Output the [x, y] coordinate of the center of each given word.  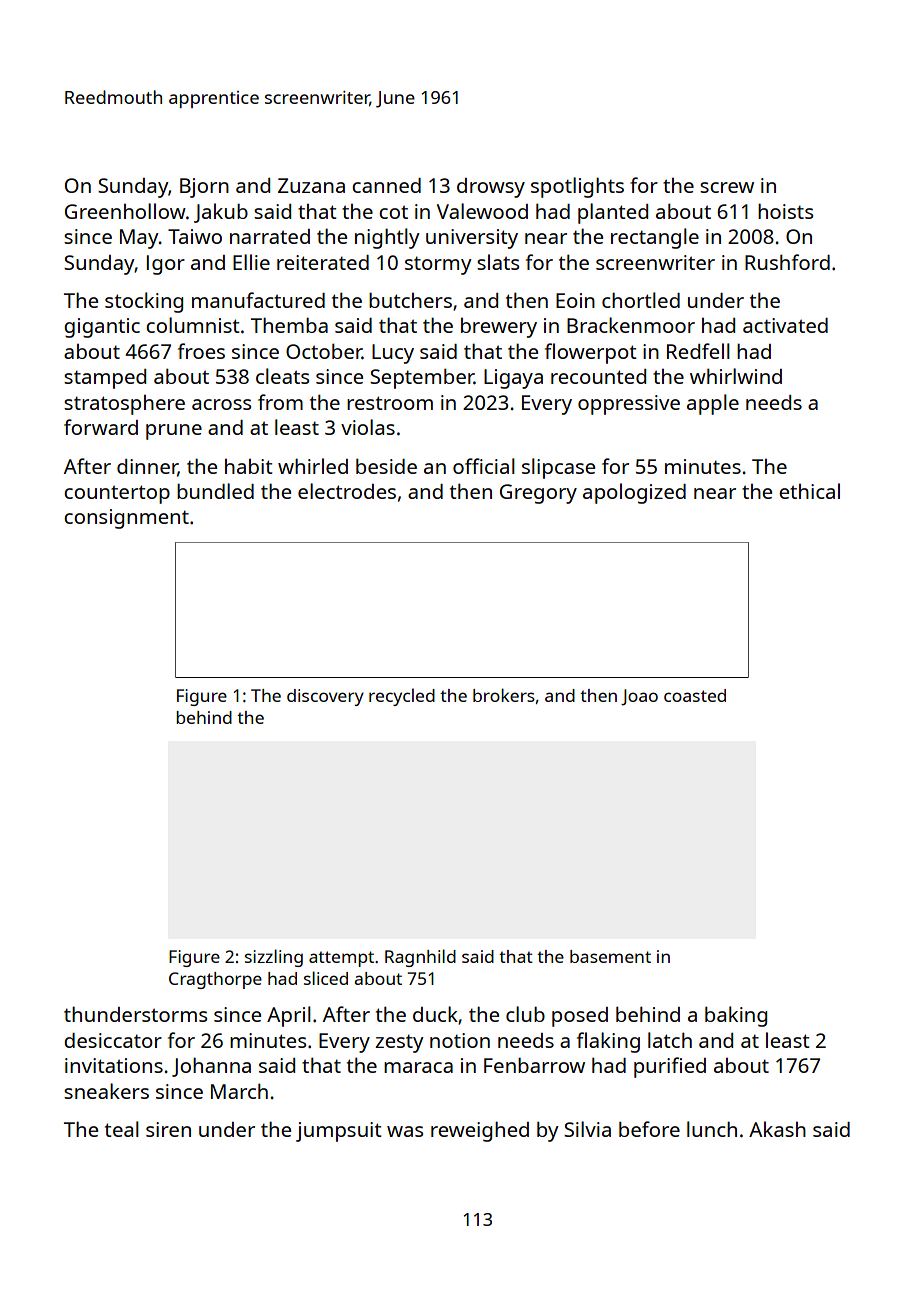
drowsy [491, 188]
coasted [695, 695]
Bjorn [204, 188]
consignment [126, 519]
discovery [325, 697]
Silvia [587, 1129]
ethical [809, 491]
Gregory [538, 494]
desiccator [113, 1040]
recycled [402, 697]
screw [727, 187]
